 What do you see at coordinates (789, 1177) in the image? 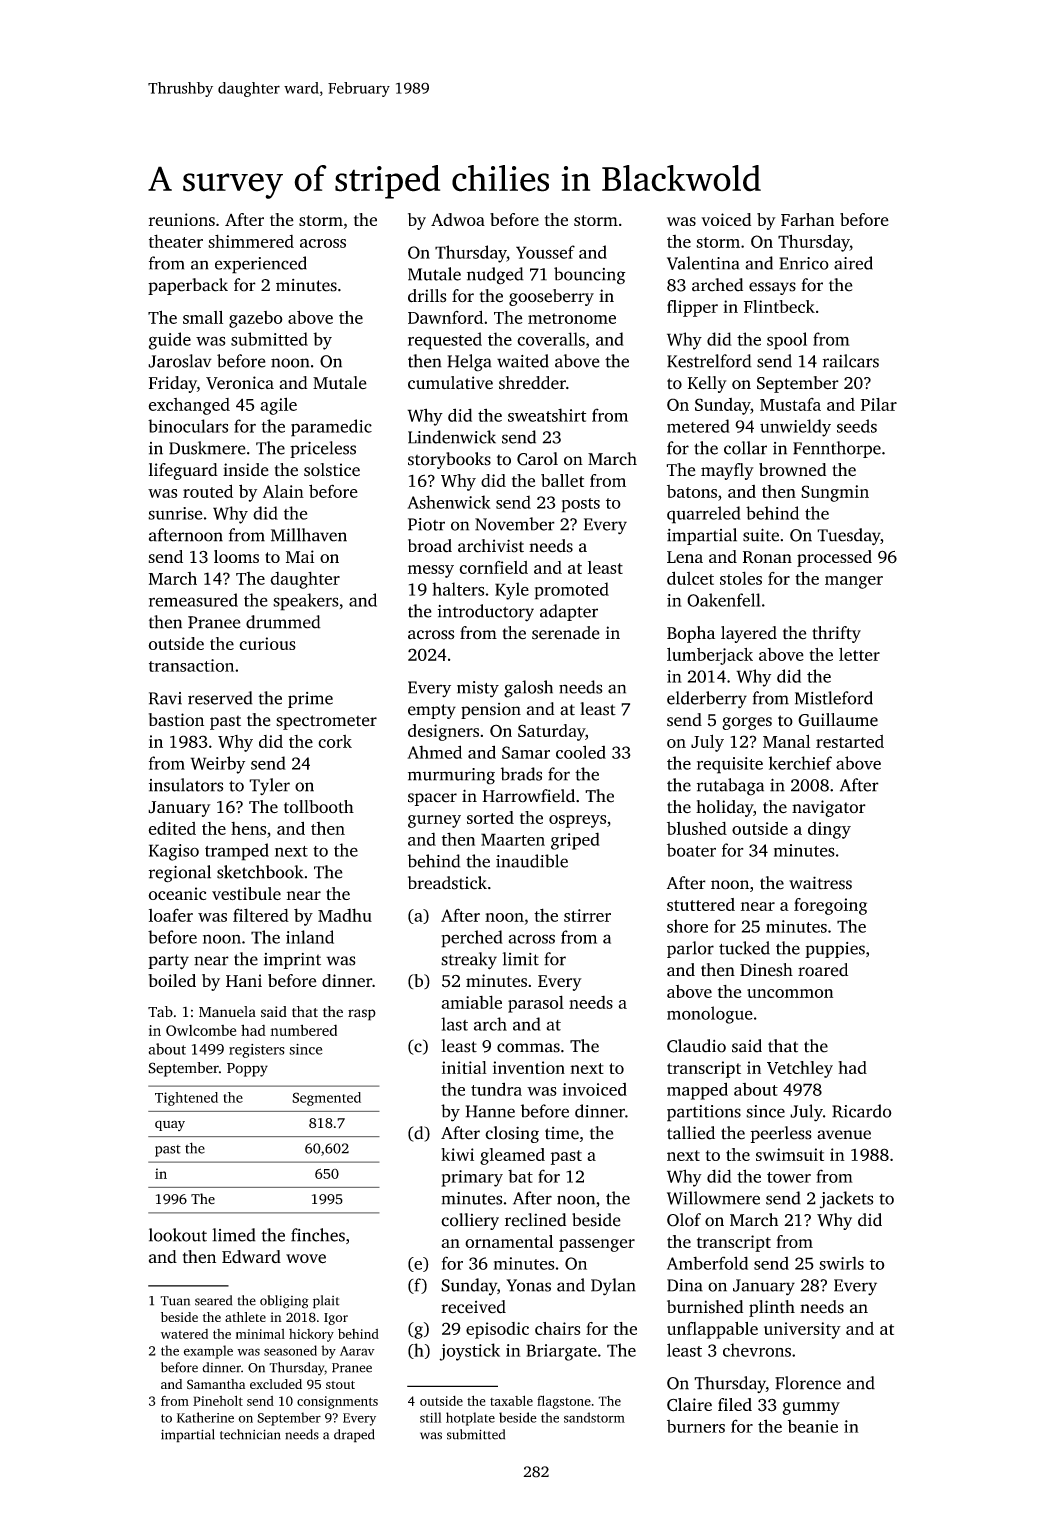
I see `tower` at bounding box center [789, 1177].
